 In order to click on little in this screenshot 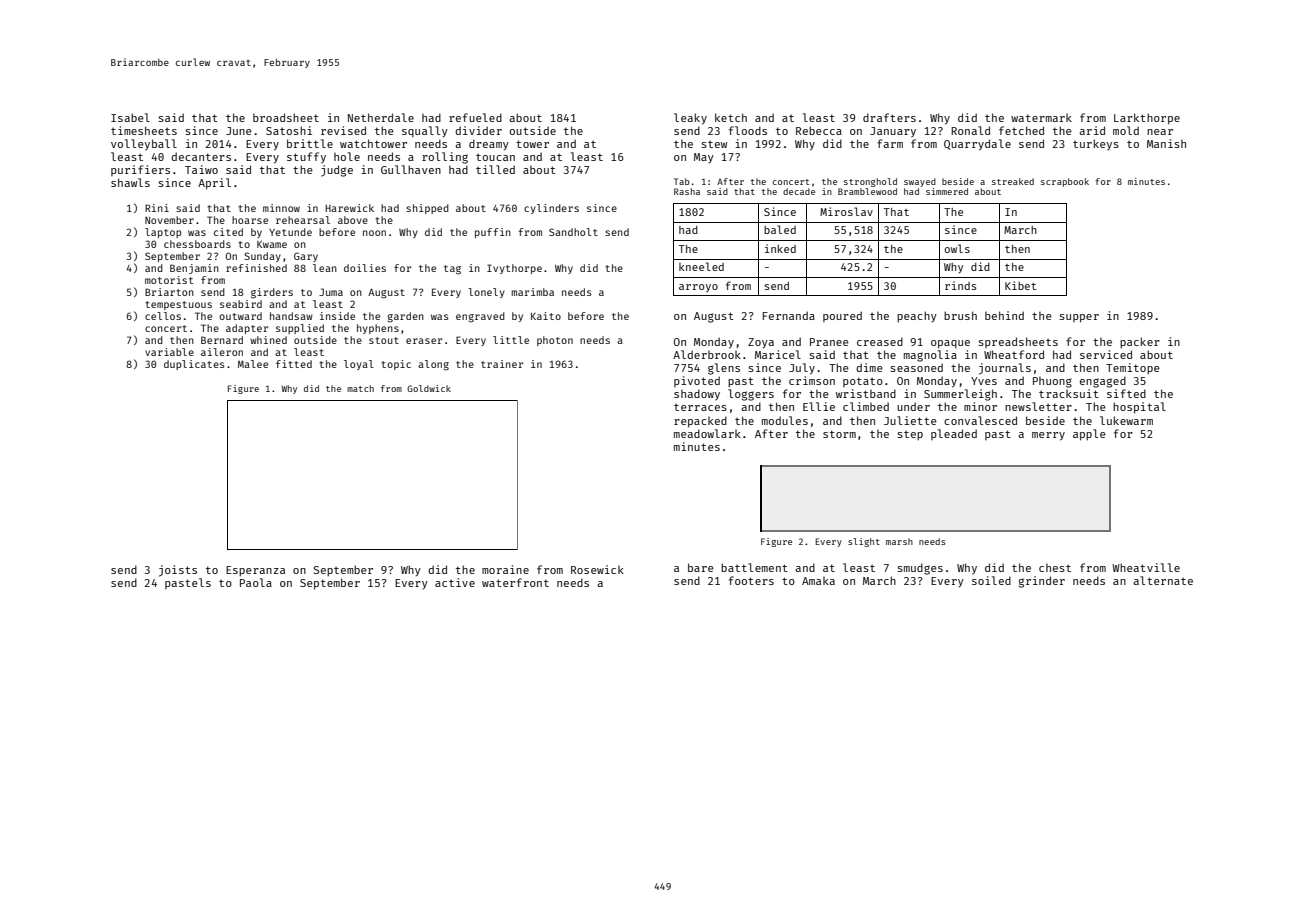, I will do `click(511, 340)`.
